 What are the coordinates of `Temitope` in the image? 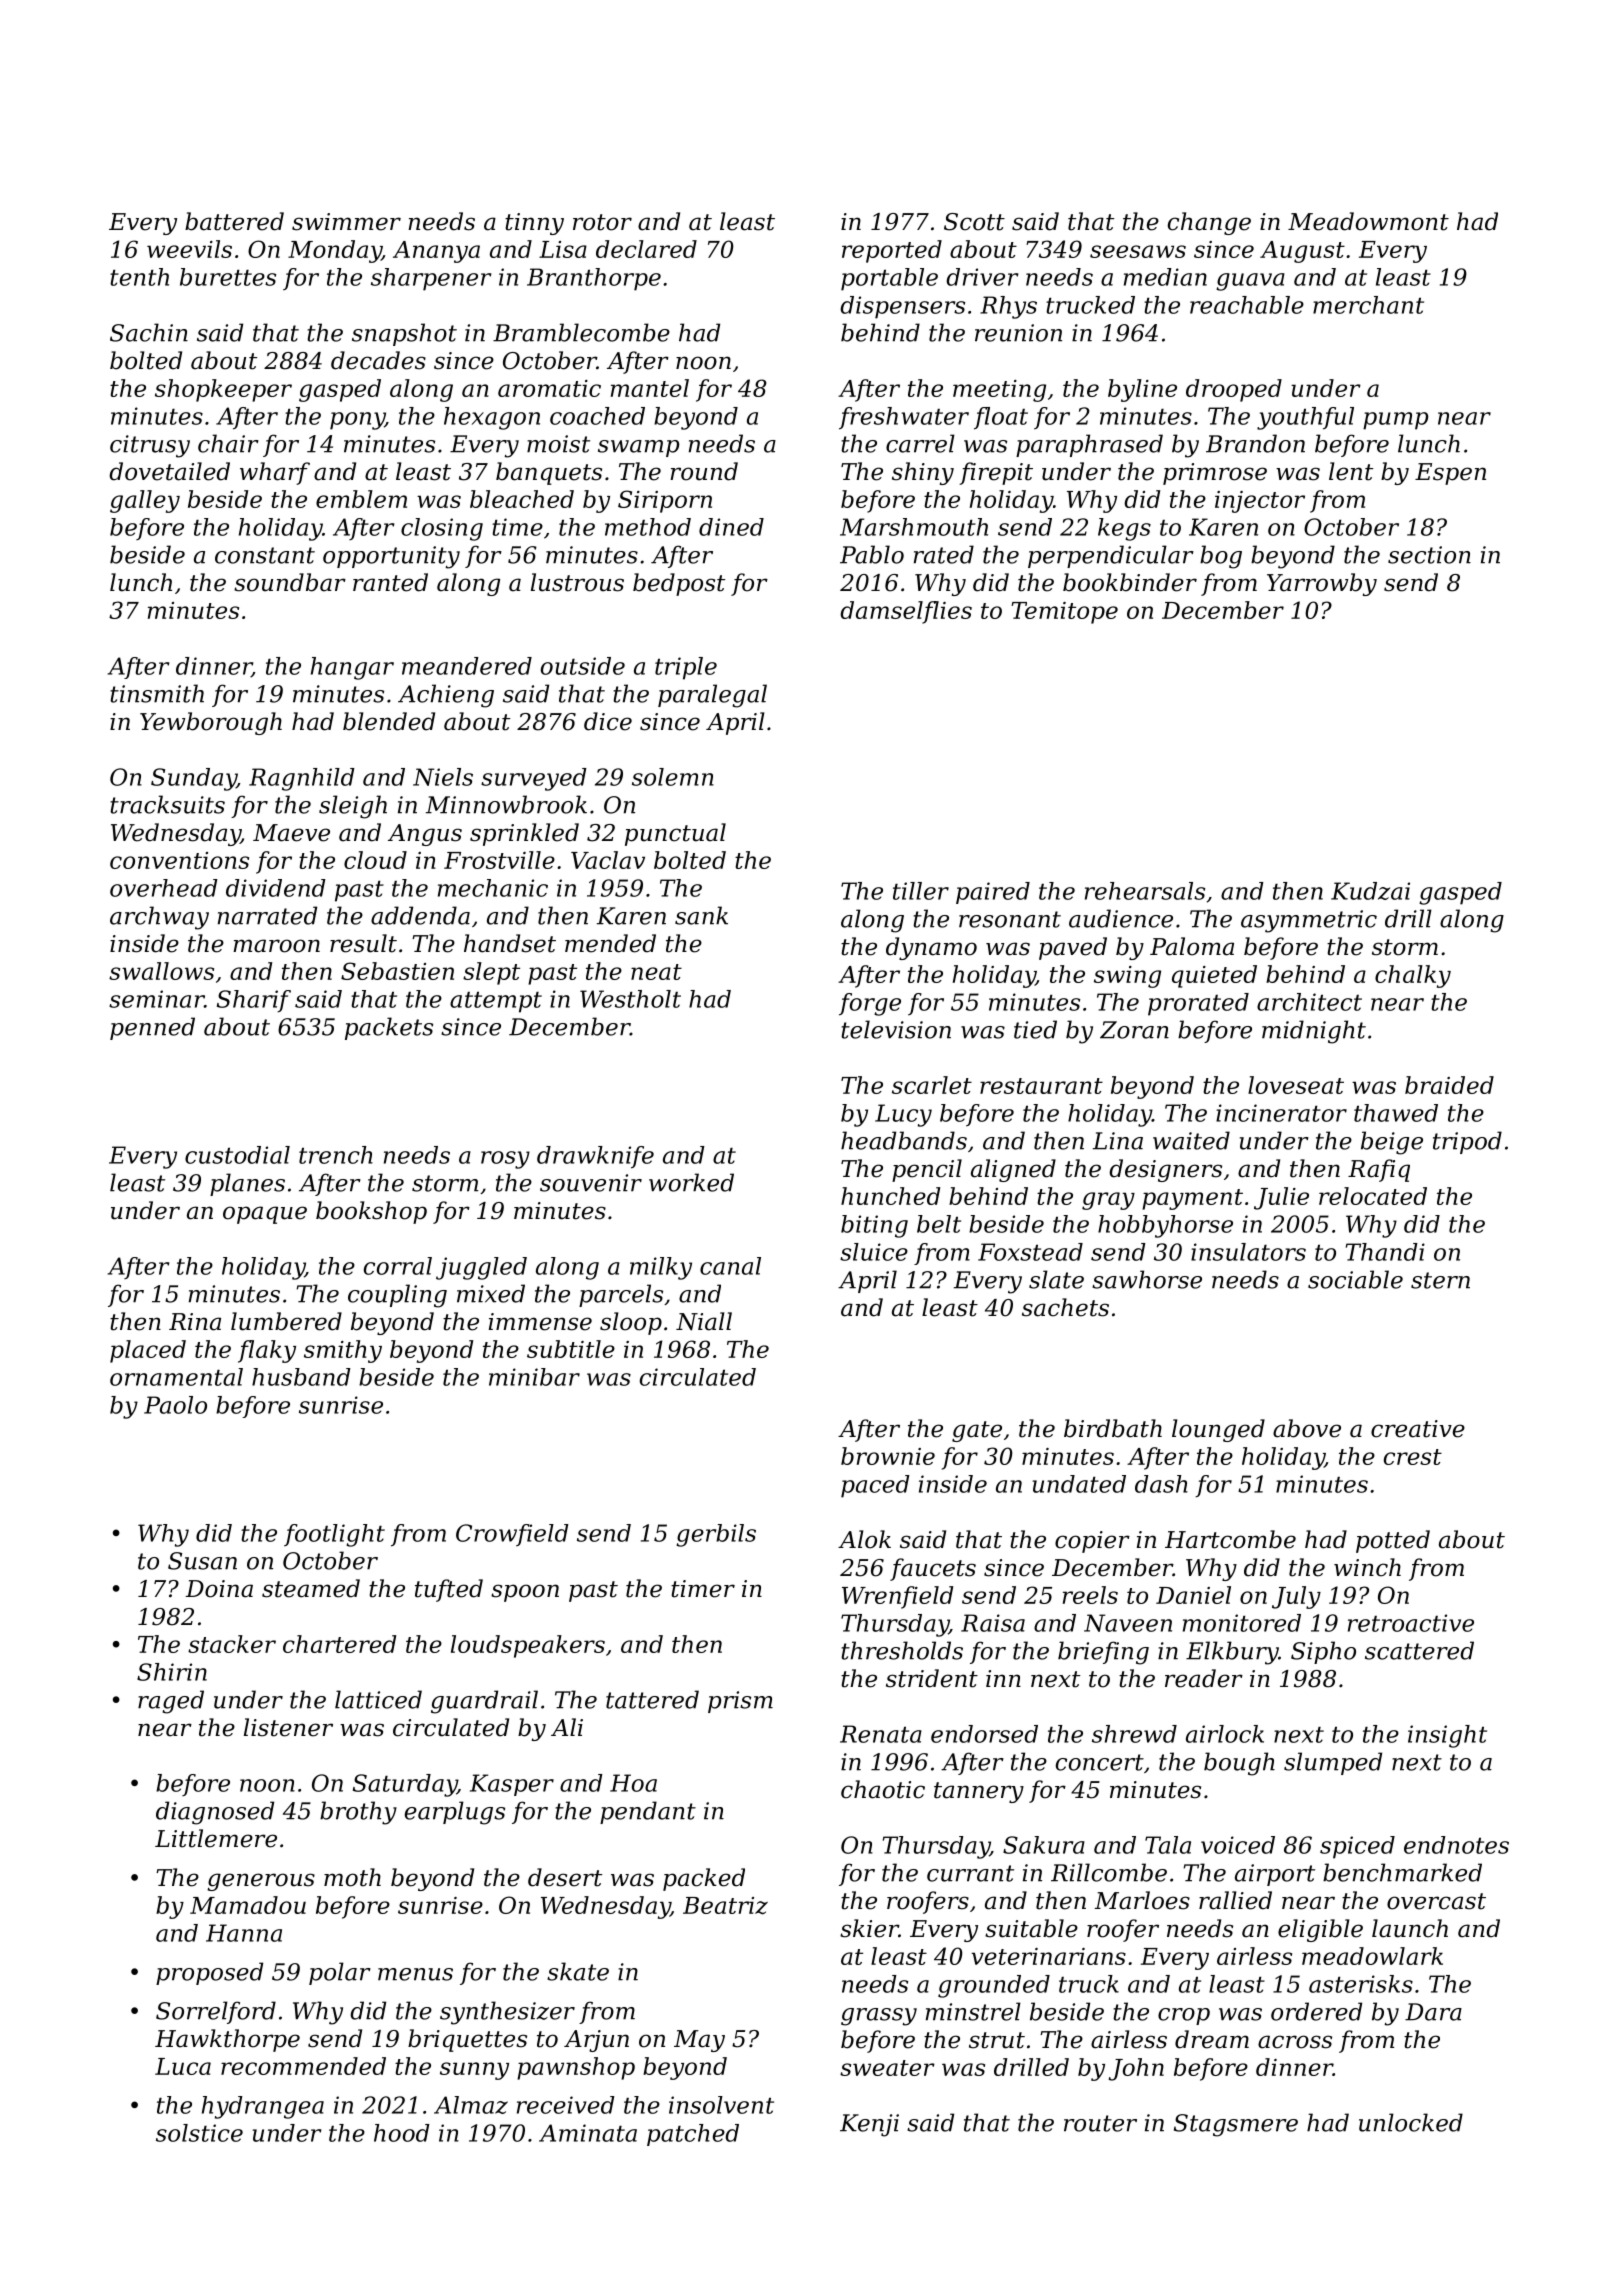 It's located at (1064, 613).
